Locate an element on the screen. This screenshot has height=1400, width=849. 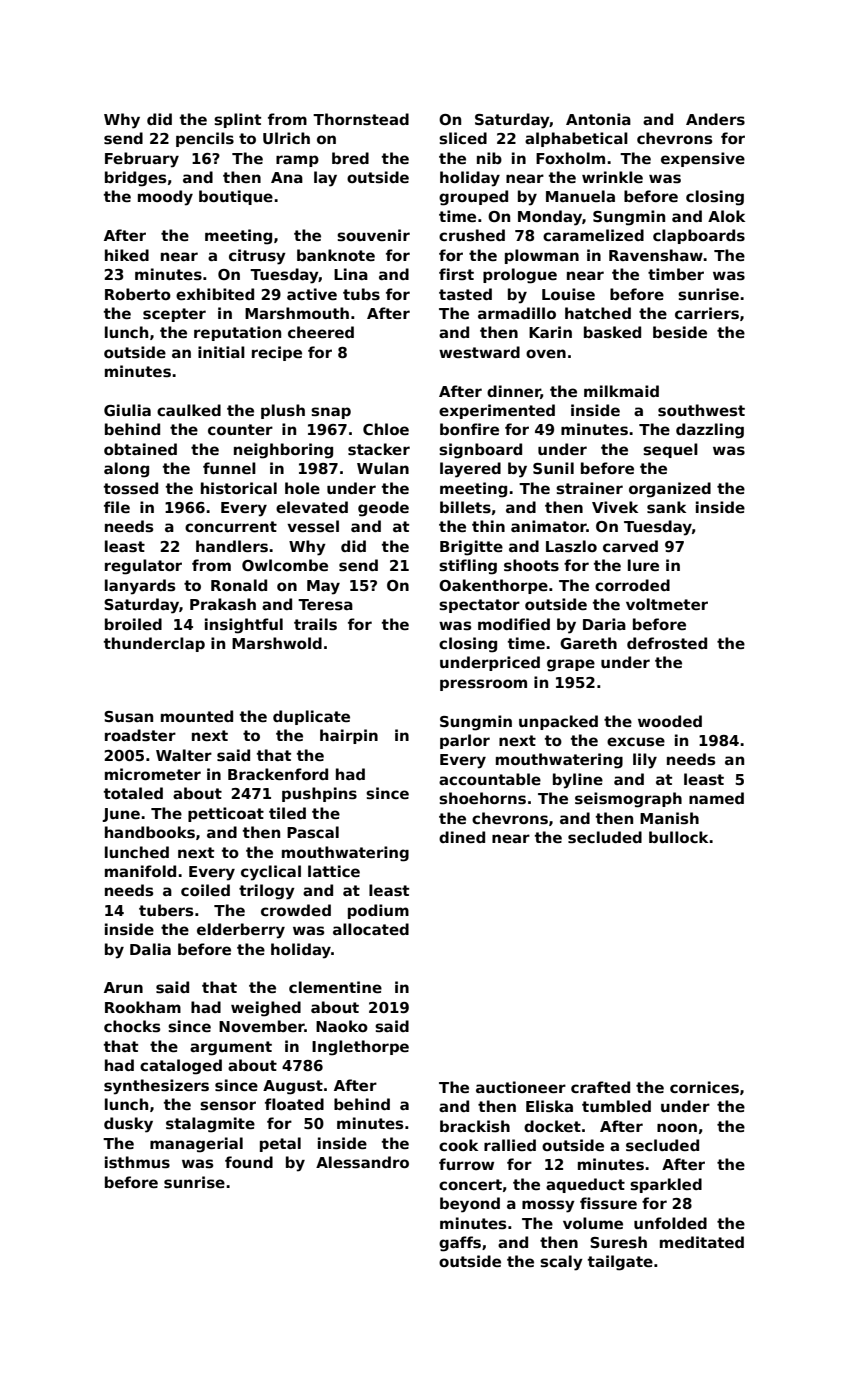
moody is located at coordinates (165, 198).
